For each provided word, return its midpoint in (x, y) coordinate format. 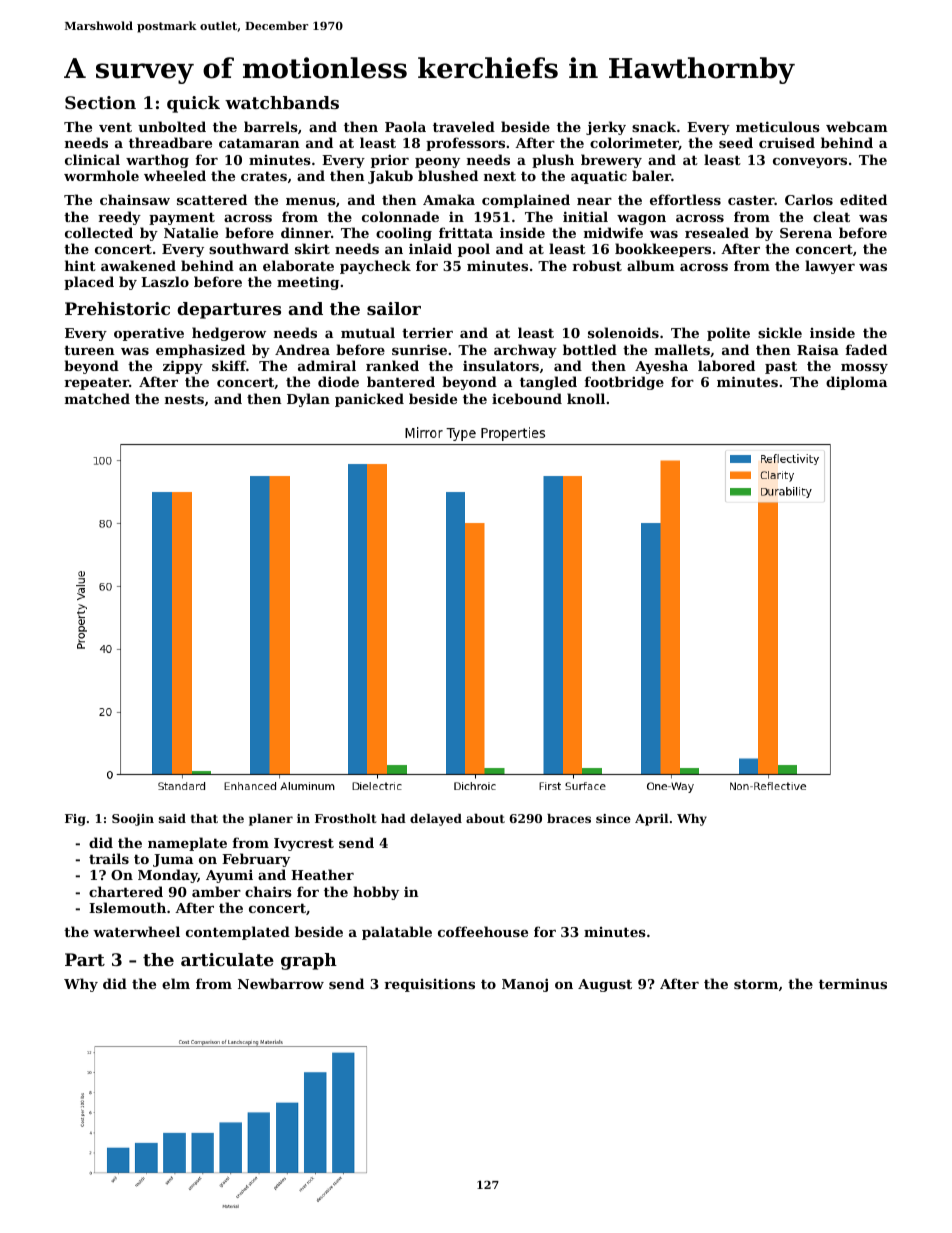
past (781, 367)
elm (176, 983)
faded (866, 349)
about (485, 818)
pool (474, 250)
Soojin (133, 820)
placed (89, 283)
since (613, 818)
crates (264, 176)
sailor (394, 308)
